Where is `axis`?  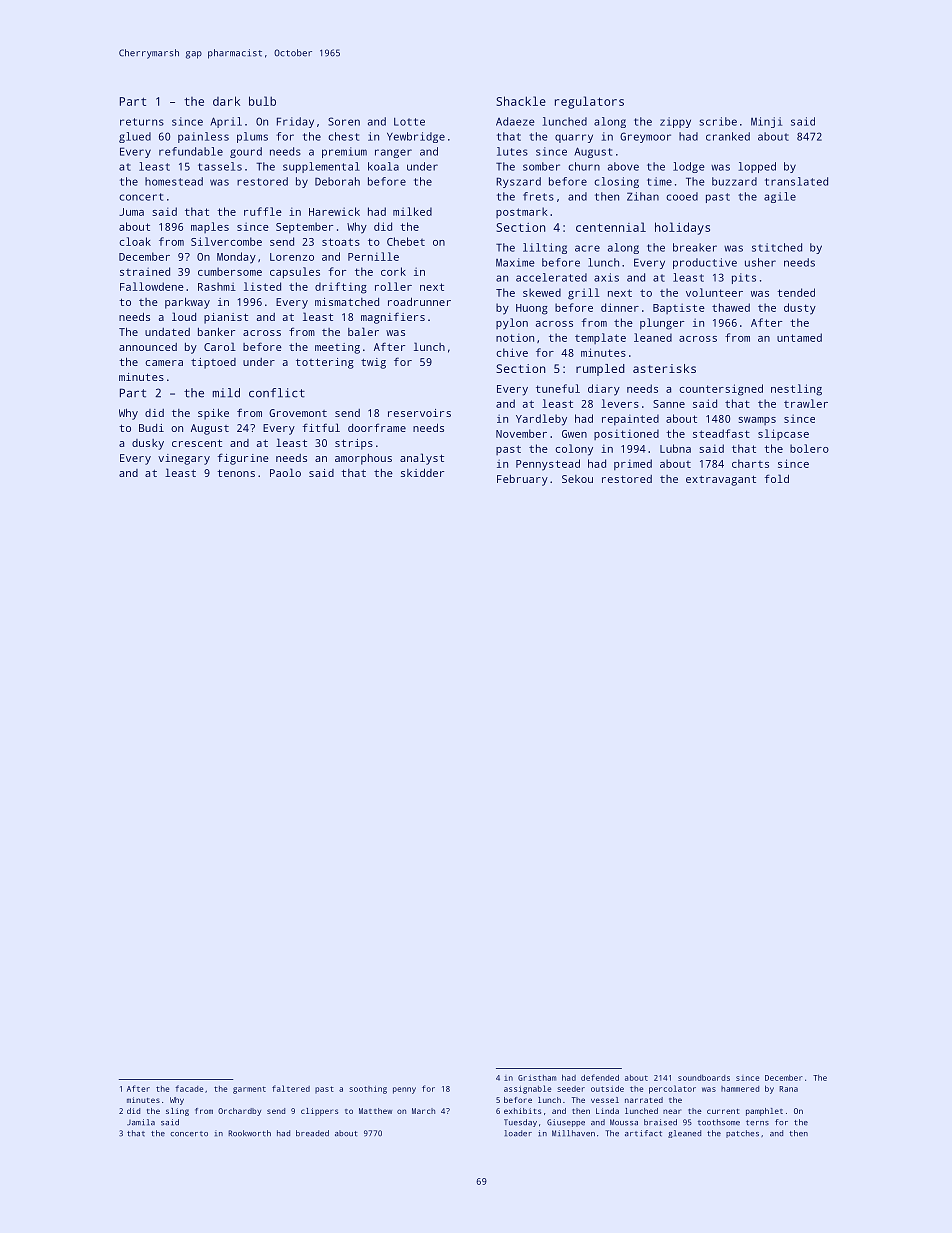
axis is located at coordinates (606, 277).
